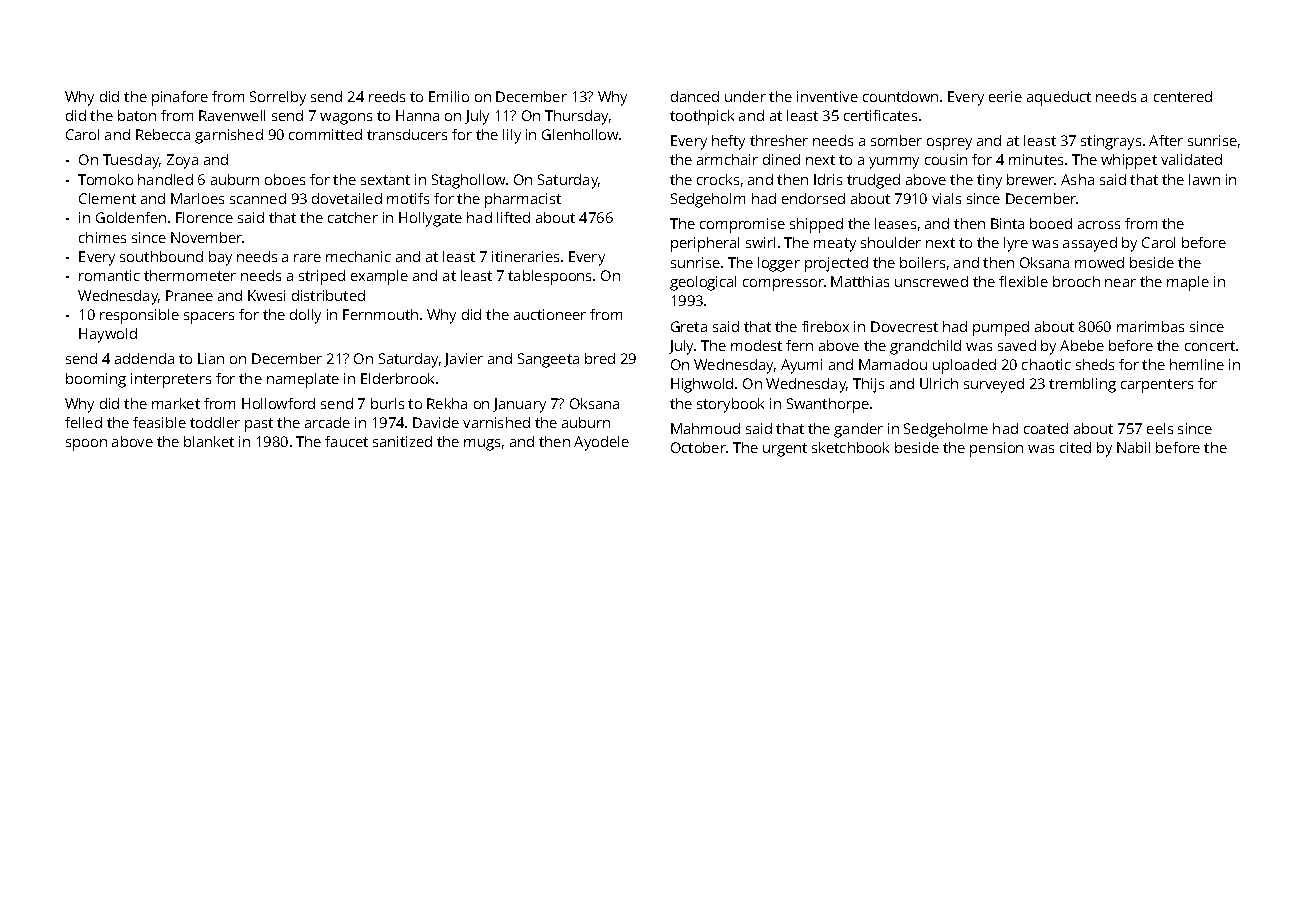  What do you see at coordinates (209, 441) in the screenshot?
I see `blanket` at bounding box center [209, 441].
